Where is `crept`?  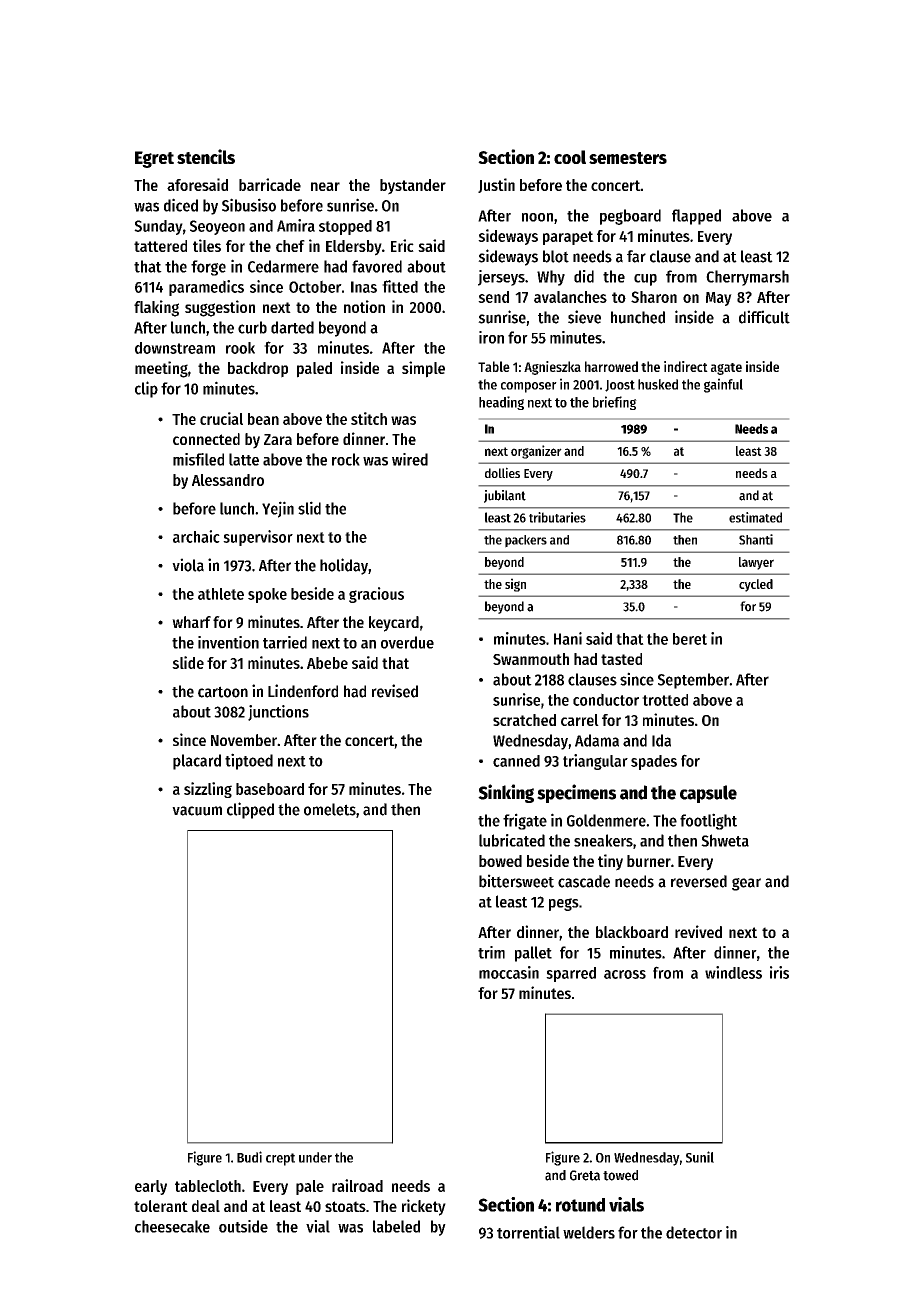
crept is located at coordinates (280, 1159).
